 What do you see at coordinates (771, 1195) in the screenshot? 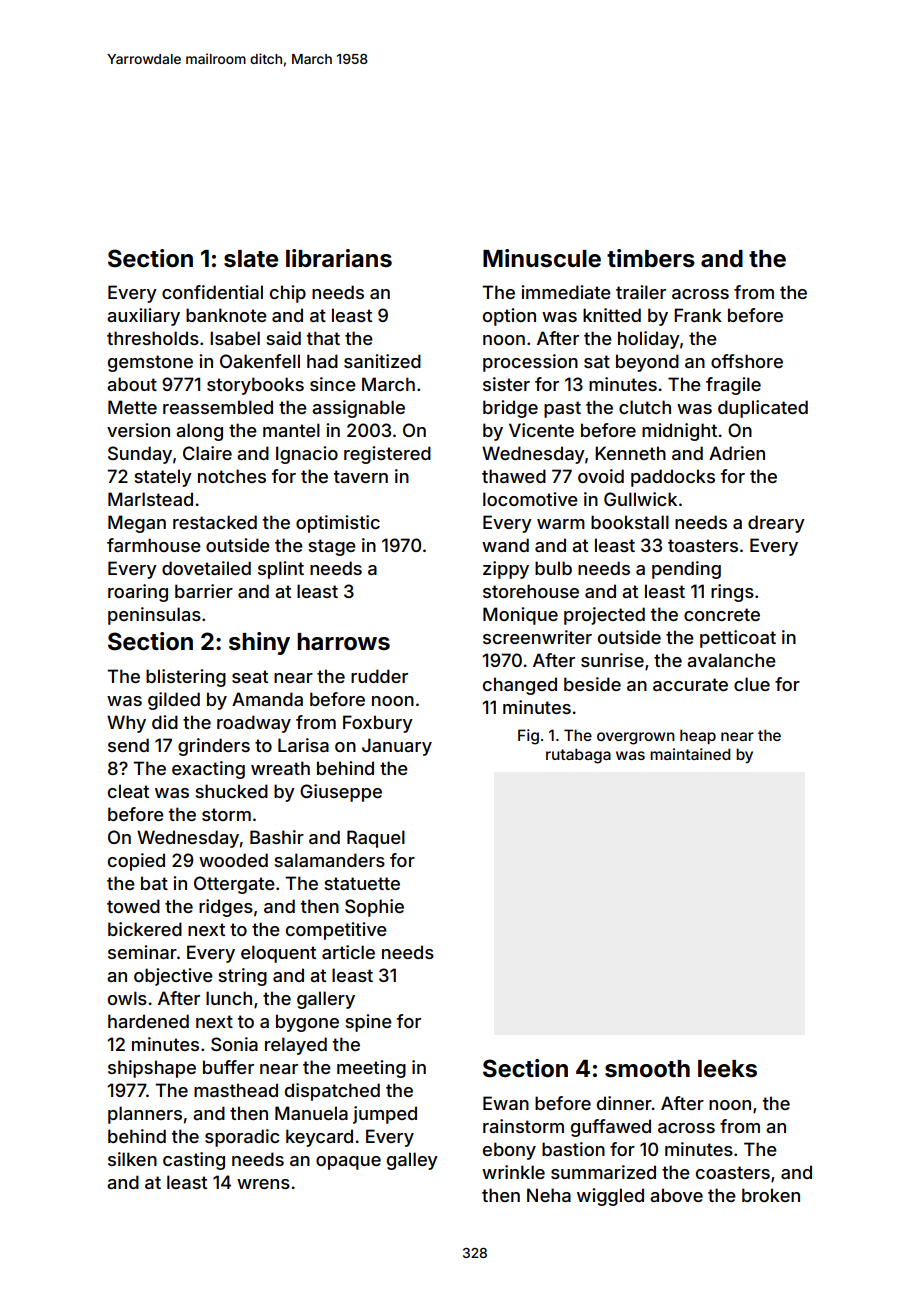
I see `broken` at bounding box center [771, 1195].
